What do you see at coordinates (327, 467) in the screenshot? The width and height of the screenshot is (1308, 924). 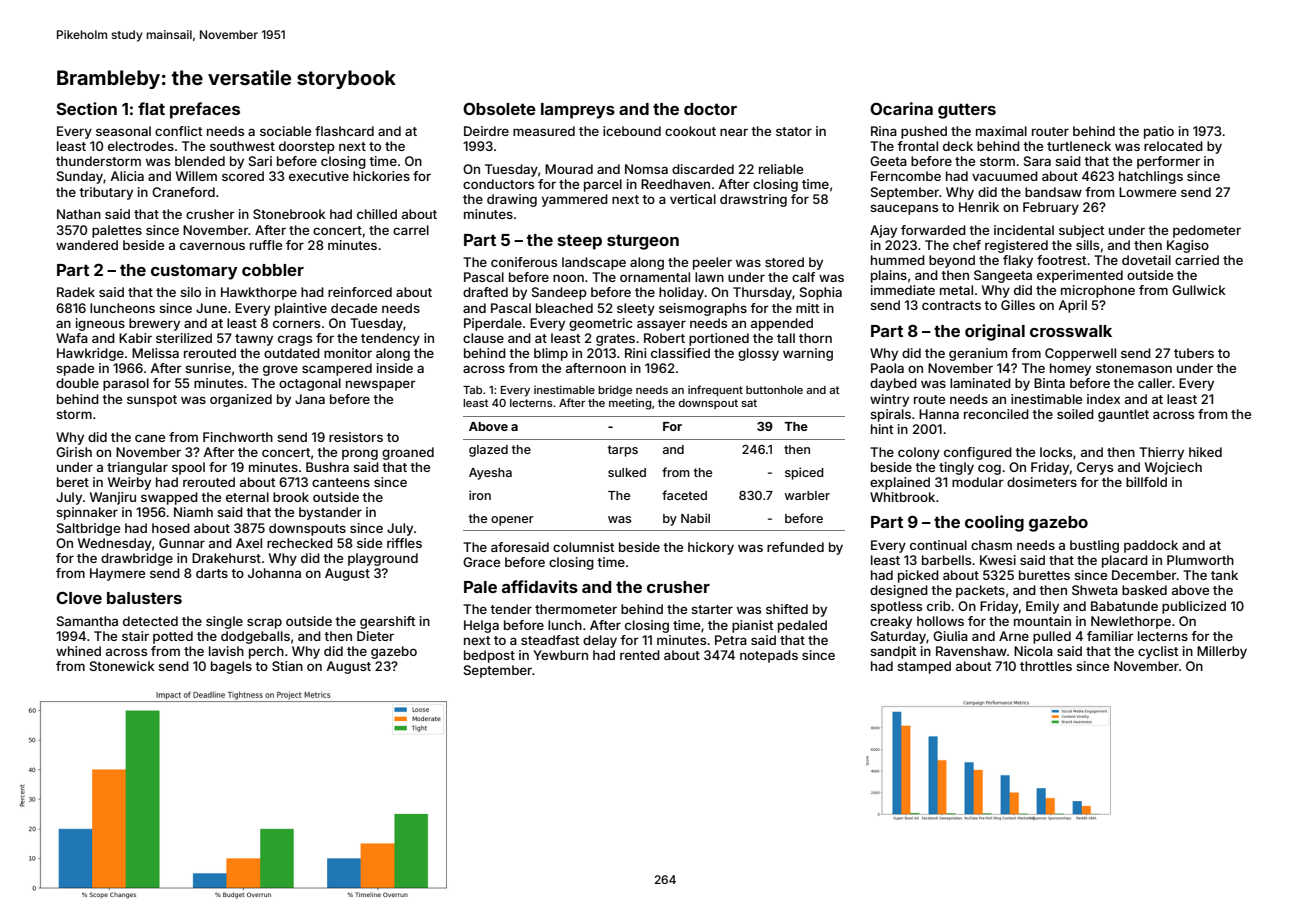 I see `Bushra` at bounding box center [327, 467].
